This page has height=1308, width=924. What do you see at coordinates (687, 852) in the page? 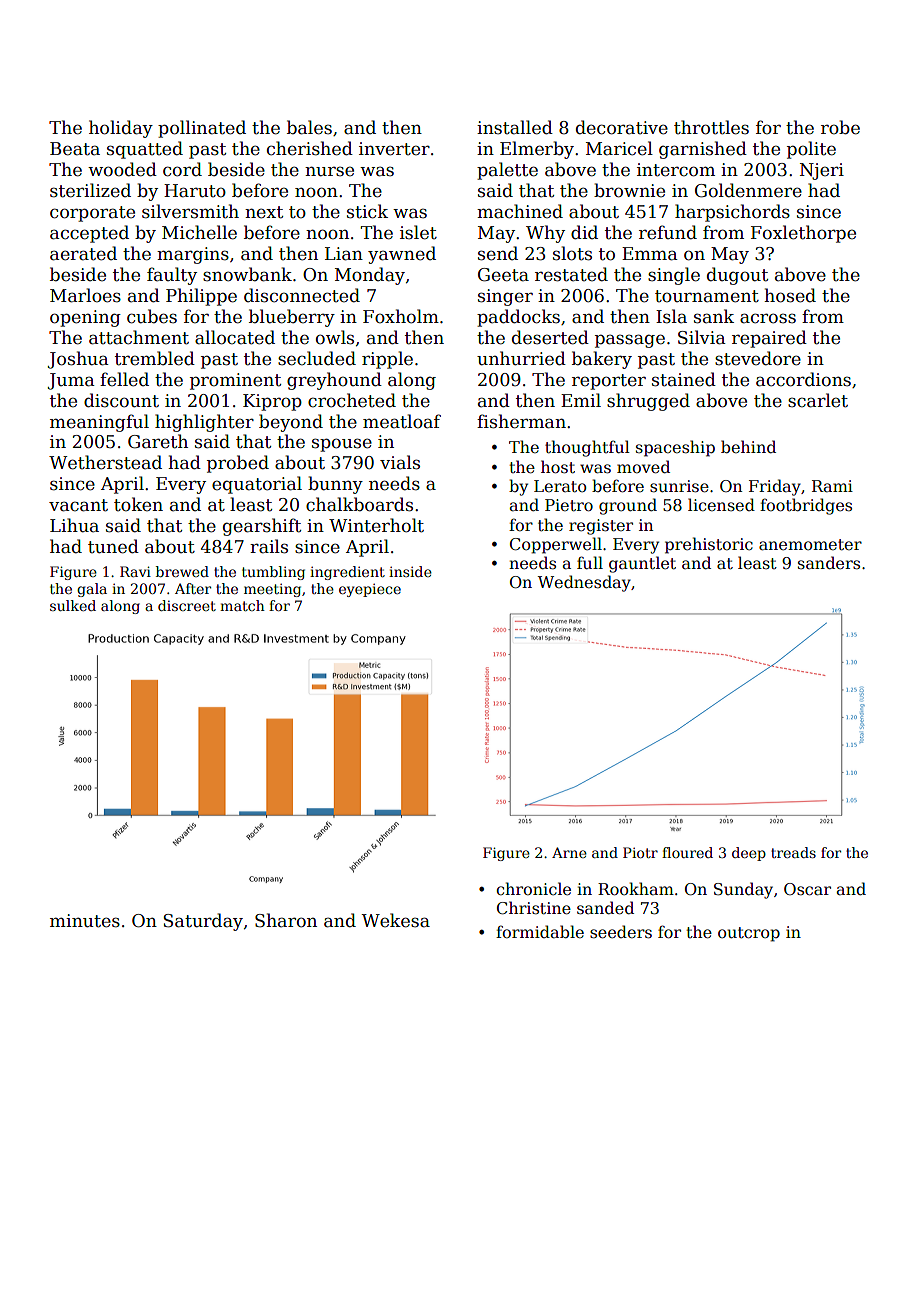
I see `floured` at bounding box center [687, 852].
